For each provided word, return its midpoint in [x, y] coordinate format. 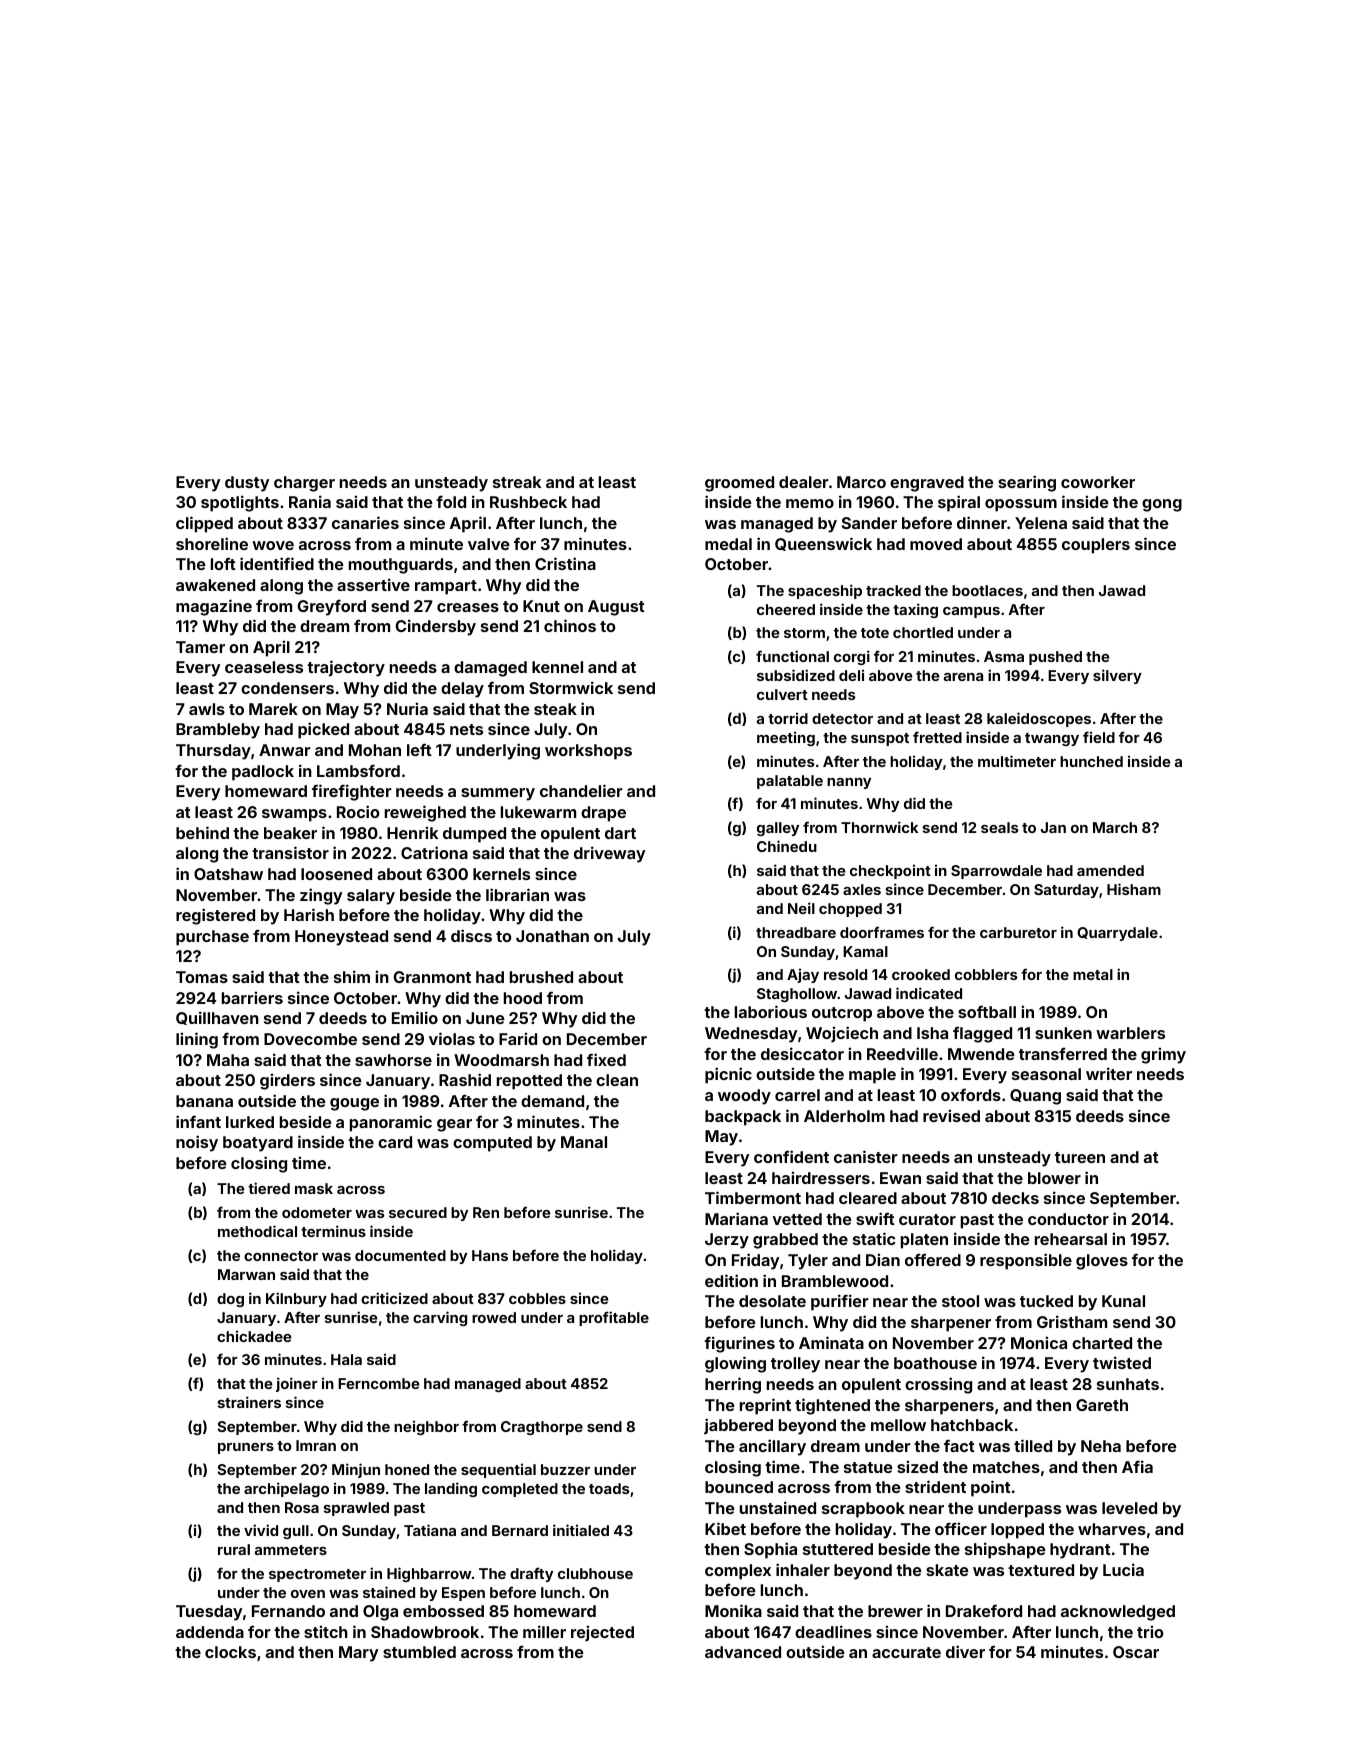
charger [304, 484]
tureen [1080, 1157]
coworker [1098, 482]
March [1115, 827]
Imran [316, 1445]
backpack [743, 1118]
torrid [788, 718]
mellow [898, 1425]
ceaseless [264, 667]
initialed [581, 1530]
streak [517, 482]
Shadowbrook [425, 1632]
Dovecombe [310, 1039]
